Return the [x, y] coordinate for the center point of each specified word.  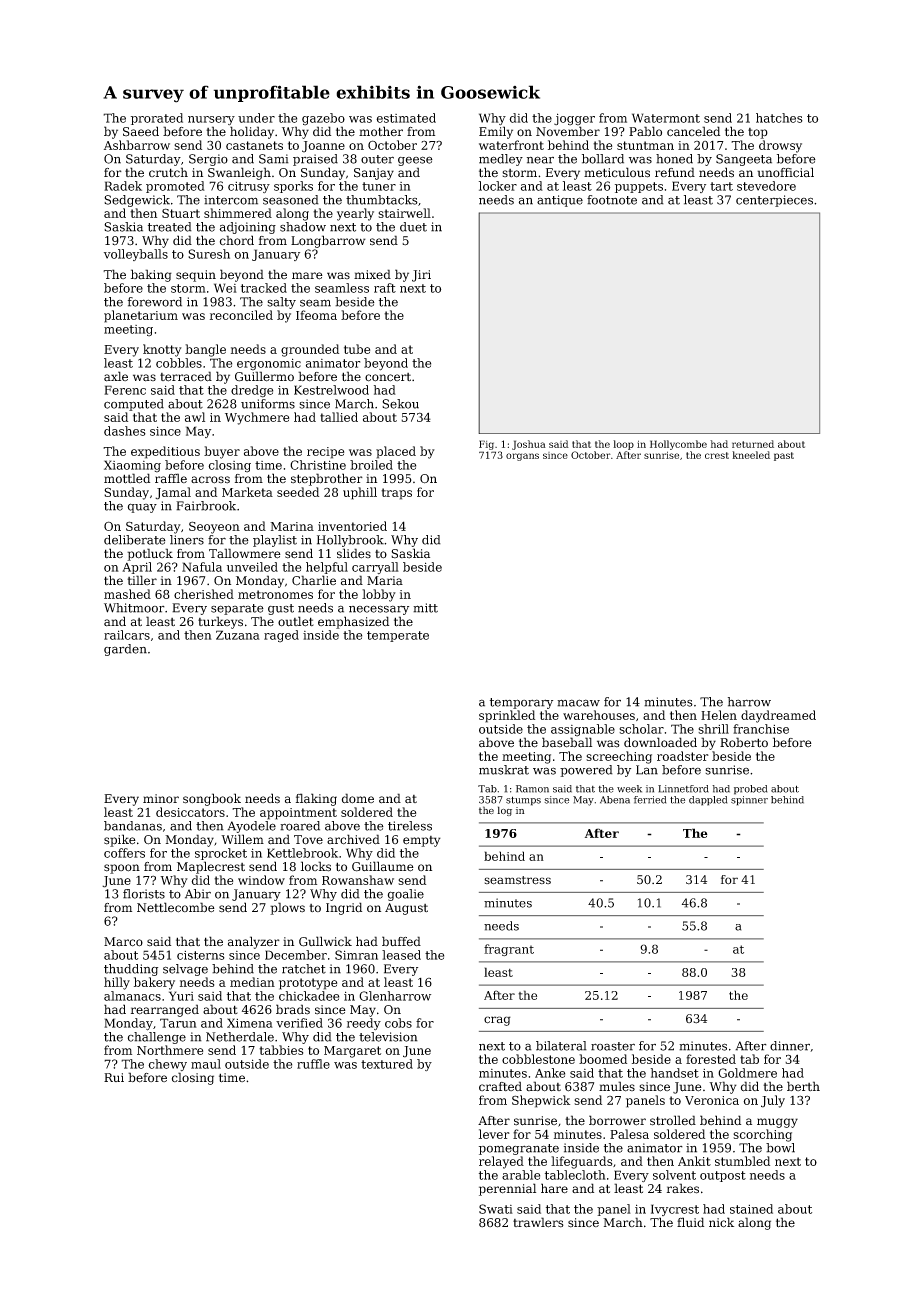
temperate [398, 636]
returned [753, 444]
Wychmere [257, 418]
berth [803, 1086]
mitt [425, 608]
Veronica [712, 1100]
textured [387, 1064]
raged [281, 636]
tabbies [281, 1050]
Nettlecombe [176, 907]
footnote [612, 200]
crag [497, 1021]
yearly [355, 214]
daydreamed [778, 716]
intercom [231, 200]
